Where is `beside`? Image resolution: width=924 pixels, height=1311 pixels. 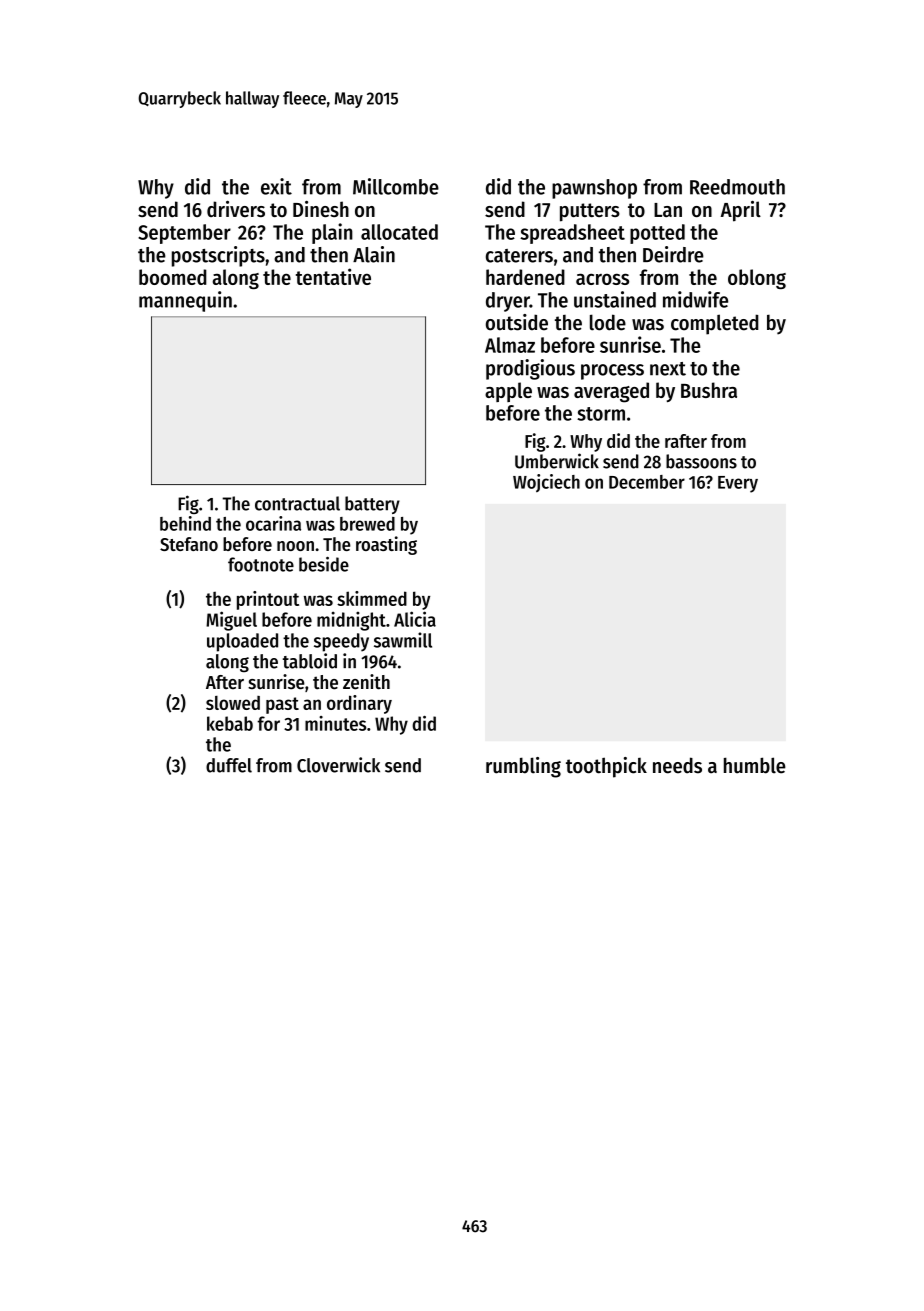
beside is located at coordinates (324, 564).
